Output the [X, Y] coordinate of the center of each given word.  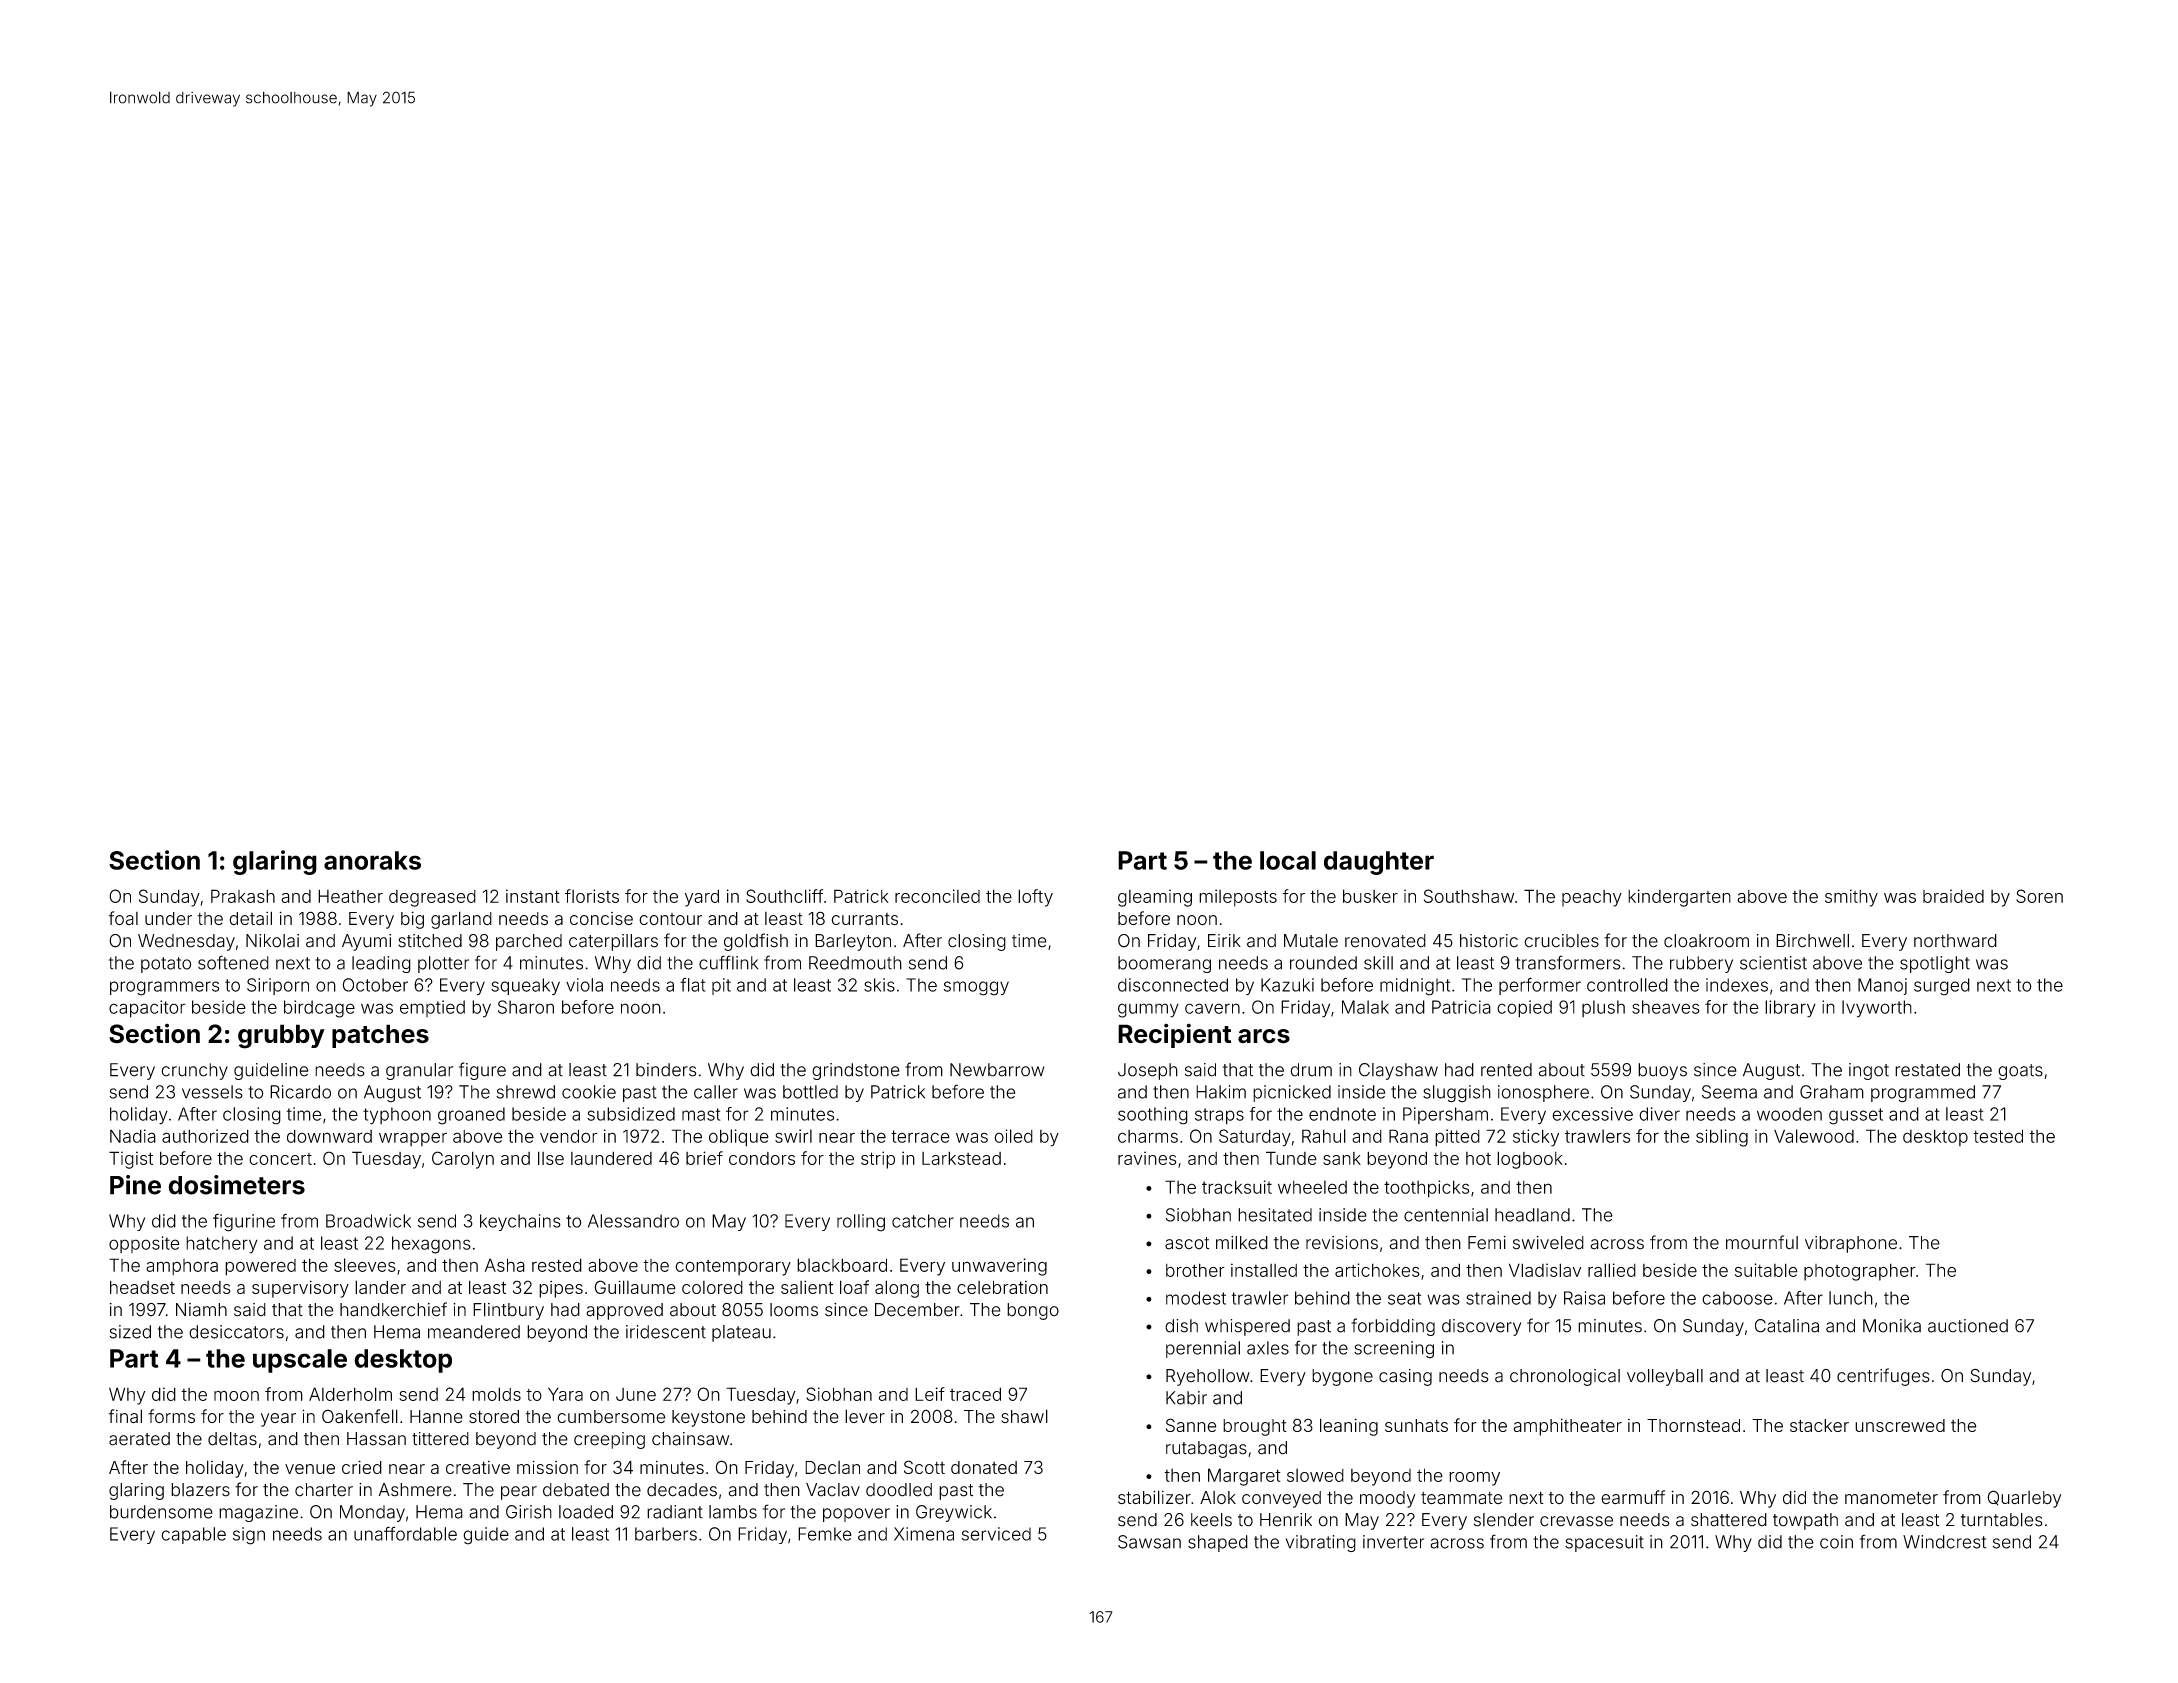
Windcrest [1944, 1542]
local [1288, 860]
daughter [1379, 863]
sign [249, 1536]
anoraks [372, 860]
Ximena [924, 1534]
